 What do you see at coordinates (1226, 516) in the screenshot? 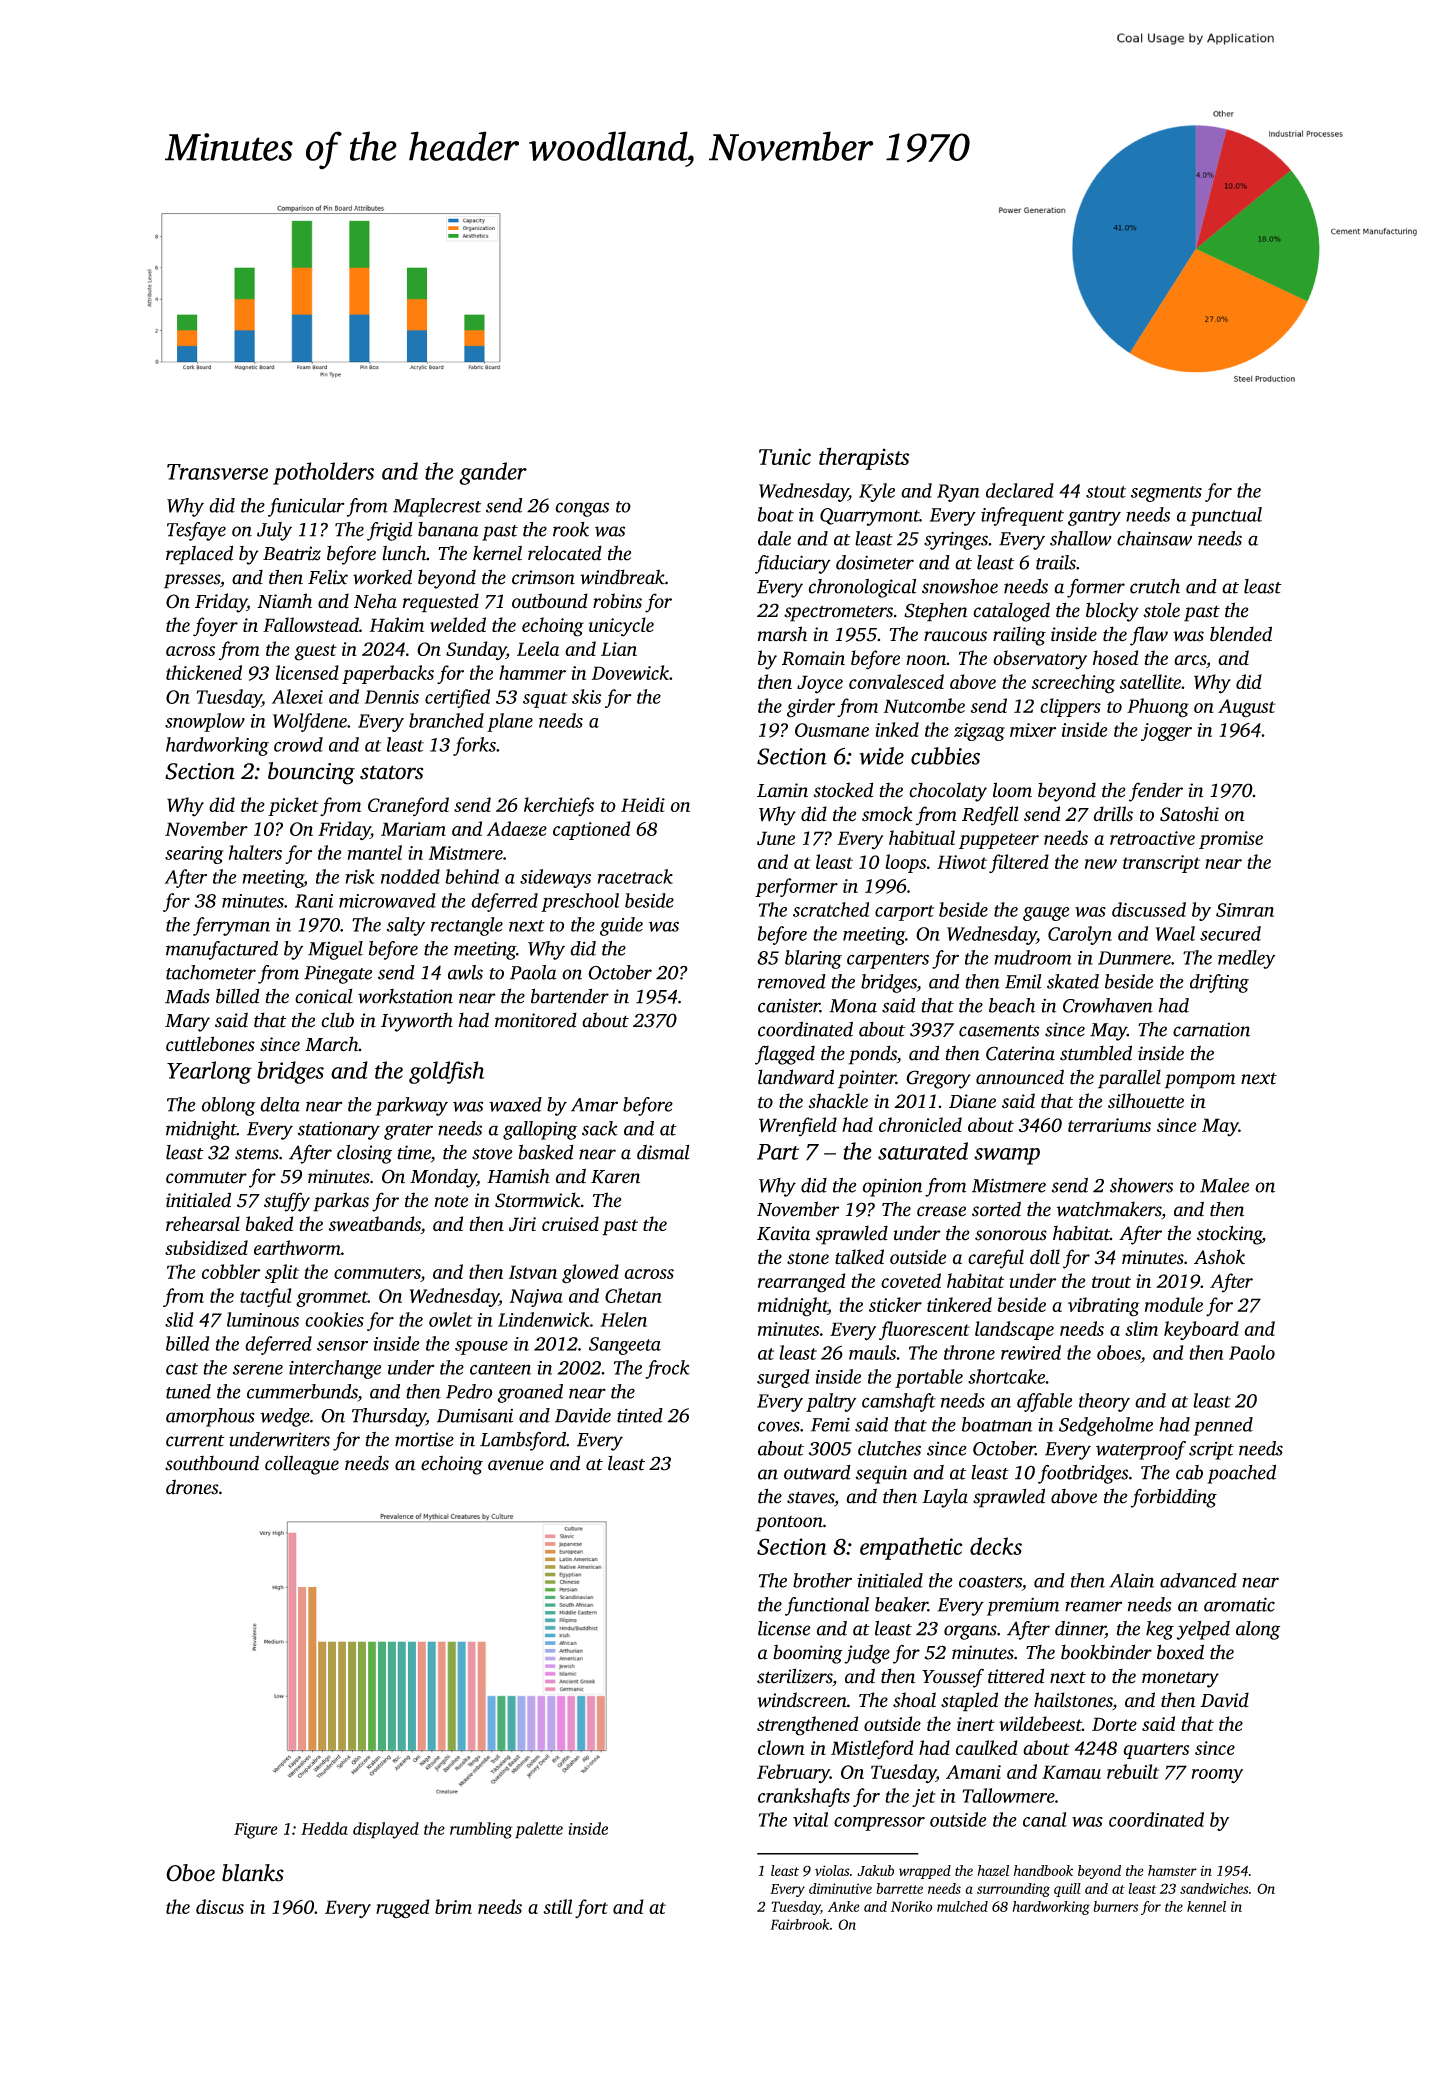
I see `punctual` at bounding box center [1226, 516].
